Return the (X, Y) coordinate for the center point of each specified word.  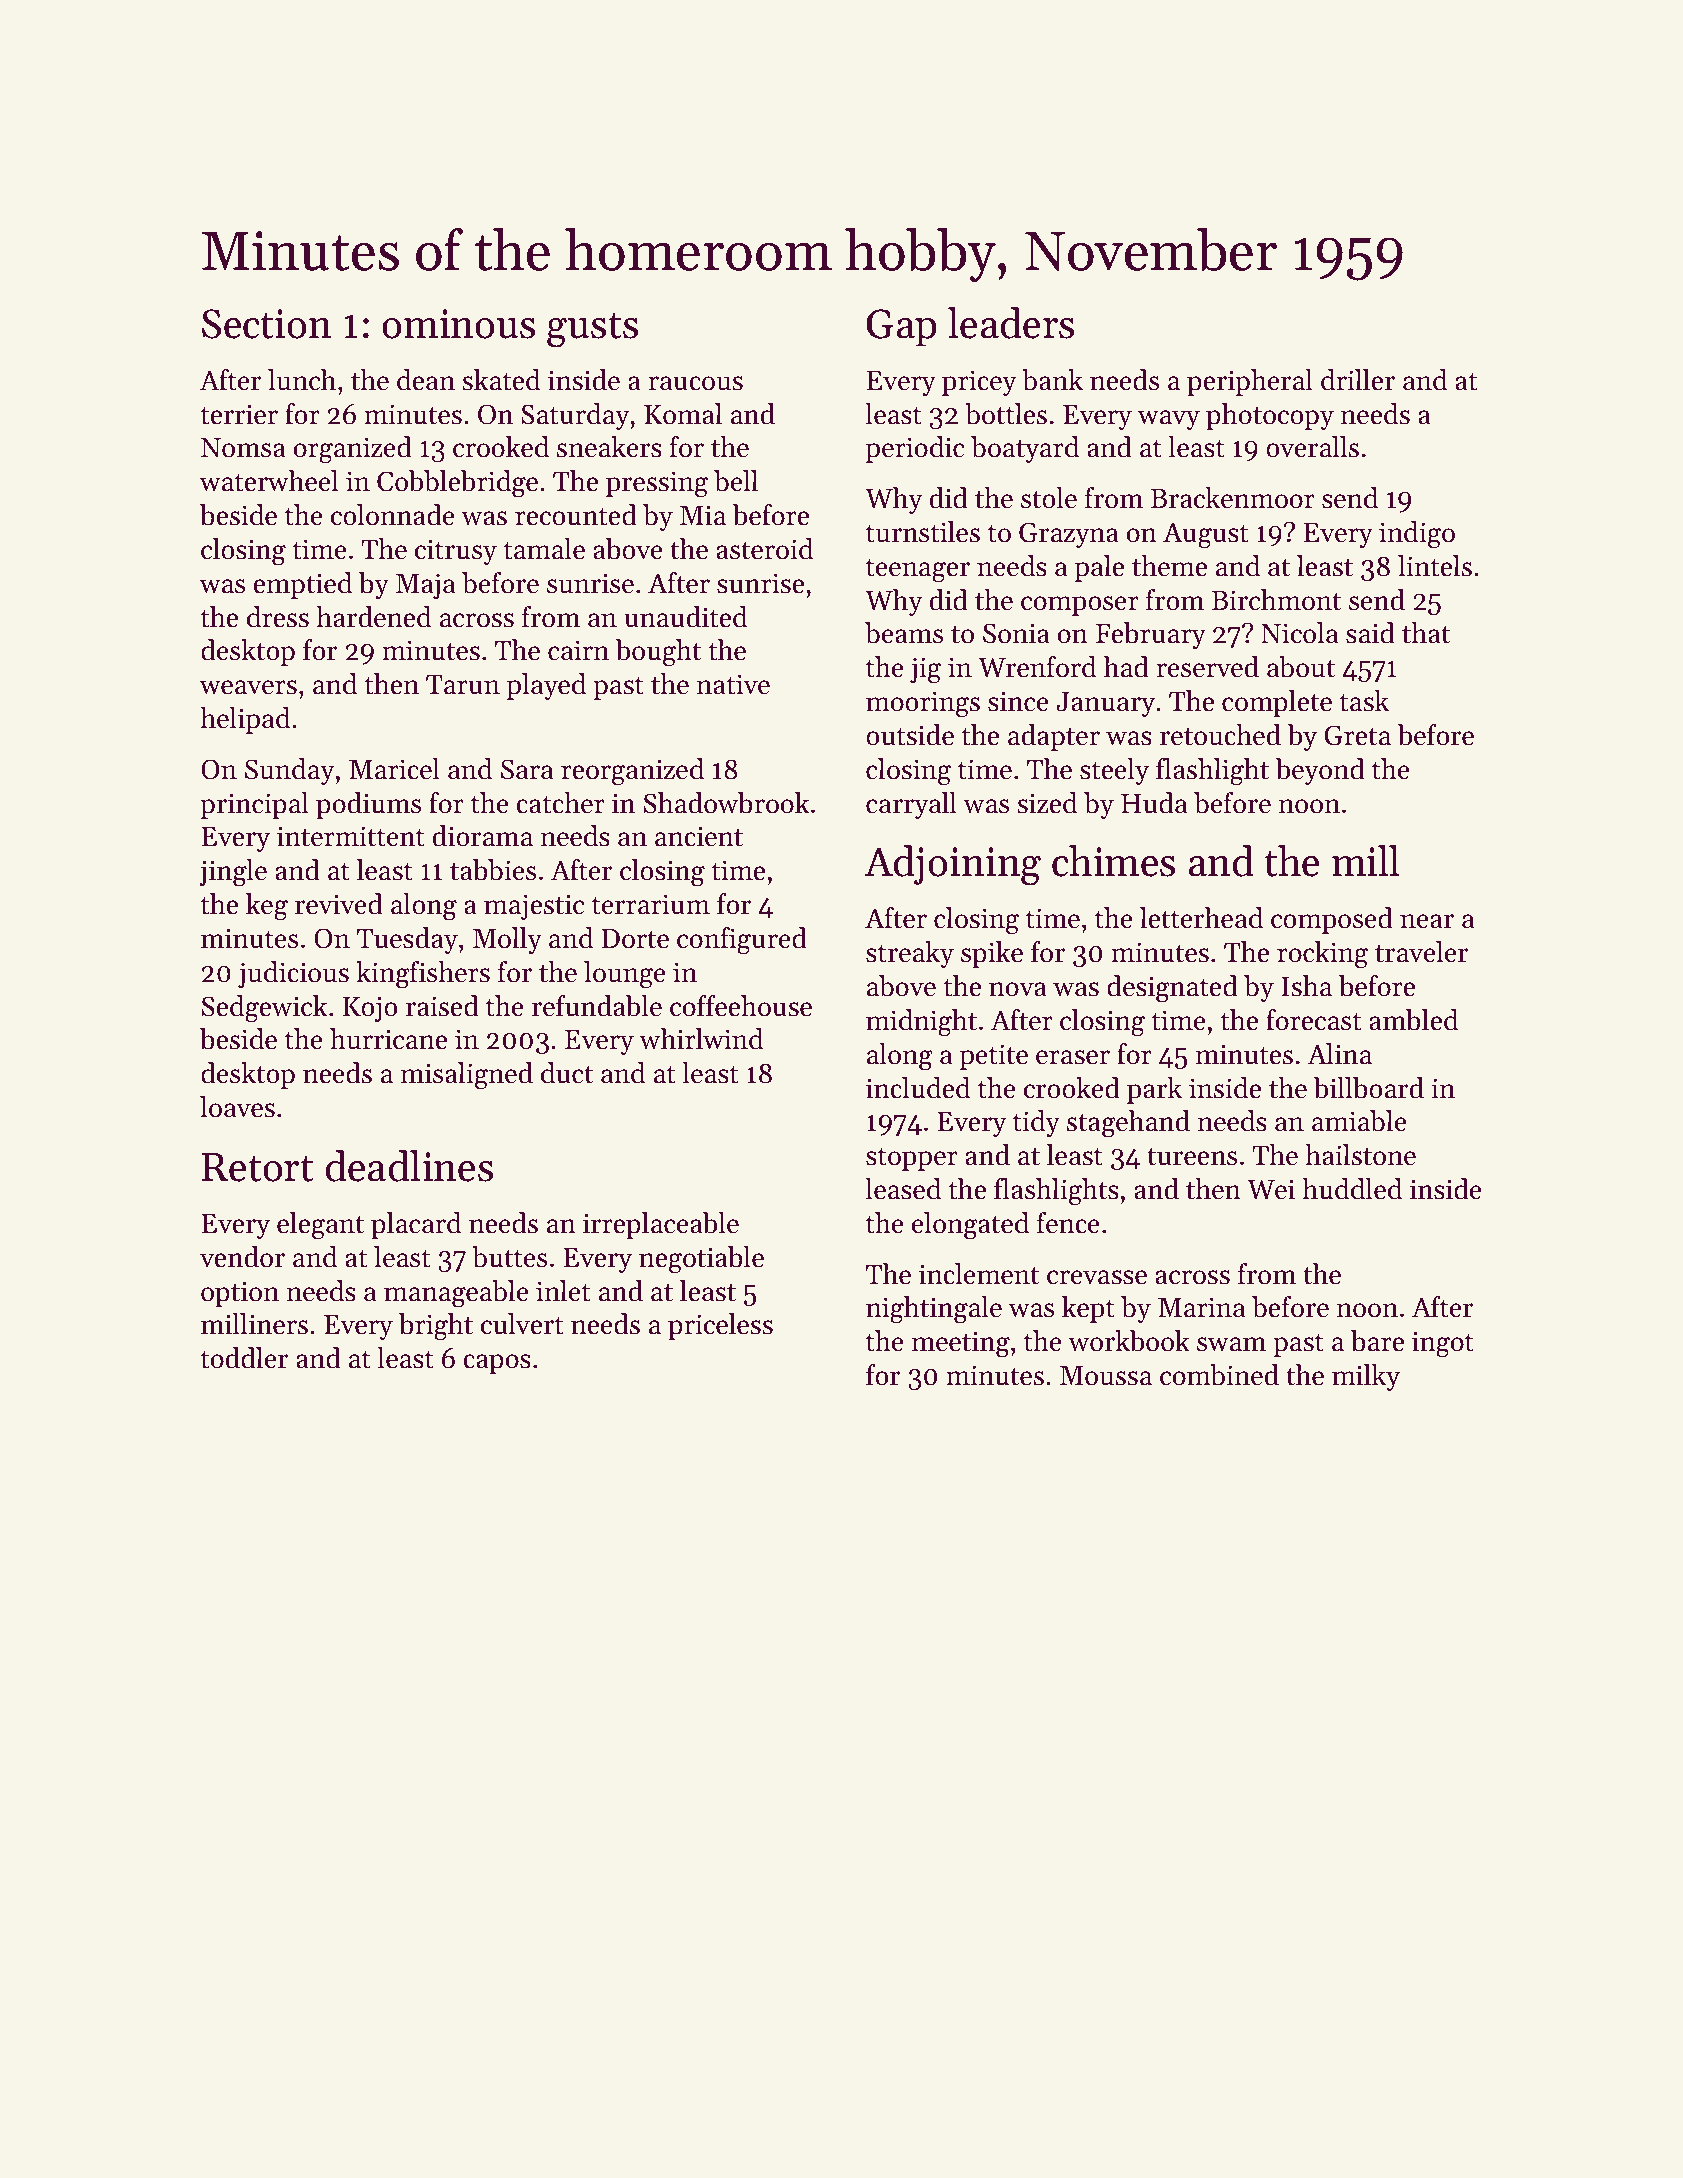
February (1151, 635)
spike (992, 954)
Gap (901, 328)
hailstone (1360, 1155)
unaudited (685, 617)
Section (267, 324)
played (546, 686)
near (1427, 921)
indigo (1417, 535)
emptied (302, 585)
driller (1358, 380)
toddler (244, 1358)
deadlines (409, 1166)
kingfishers (423, 975)
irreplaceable (661, 1225)
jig (925, 670)
